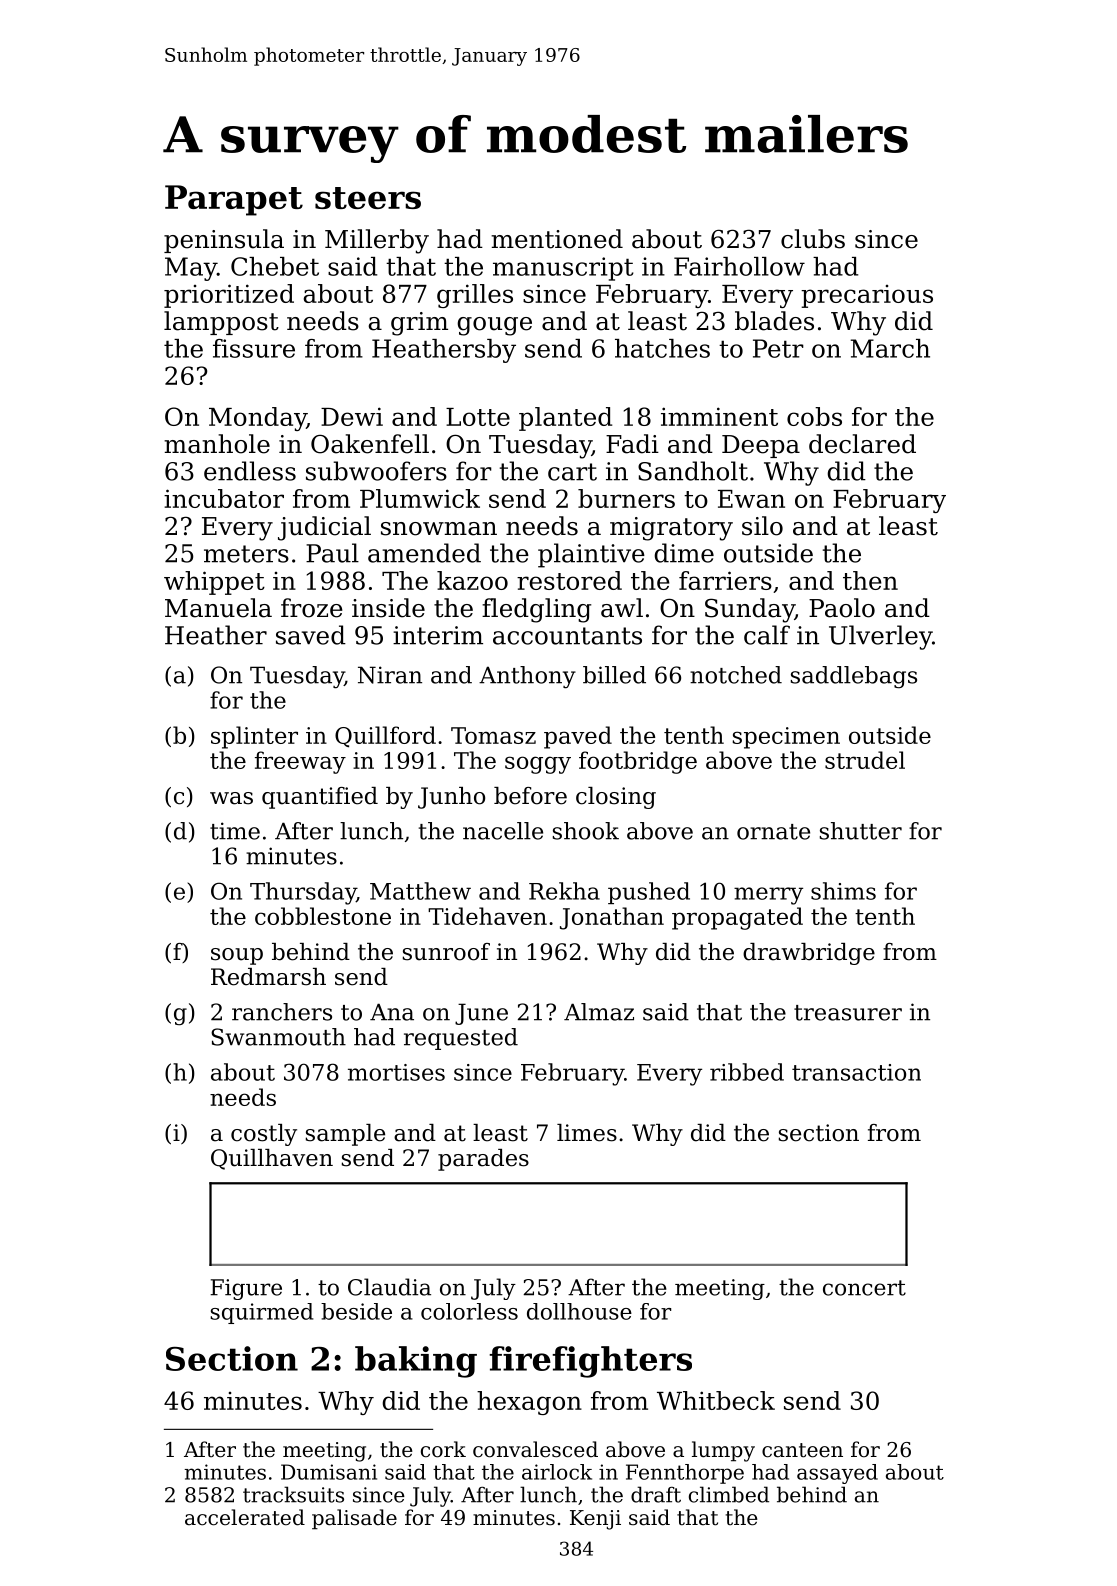  I want to click on Dumisani, so click(329, 1472).
